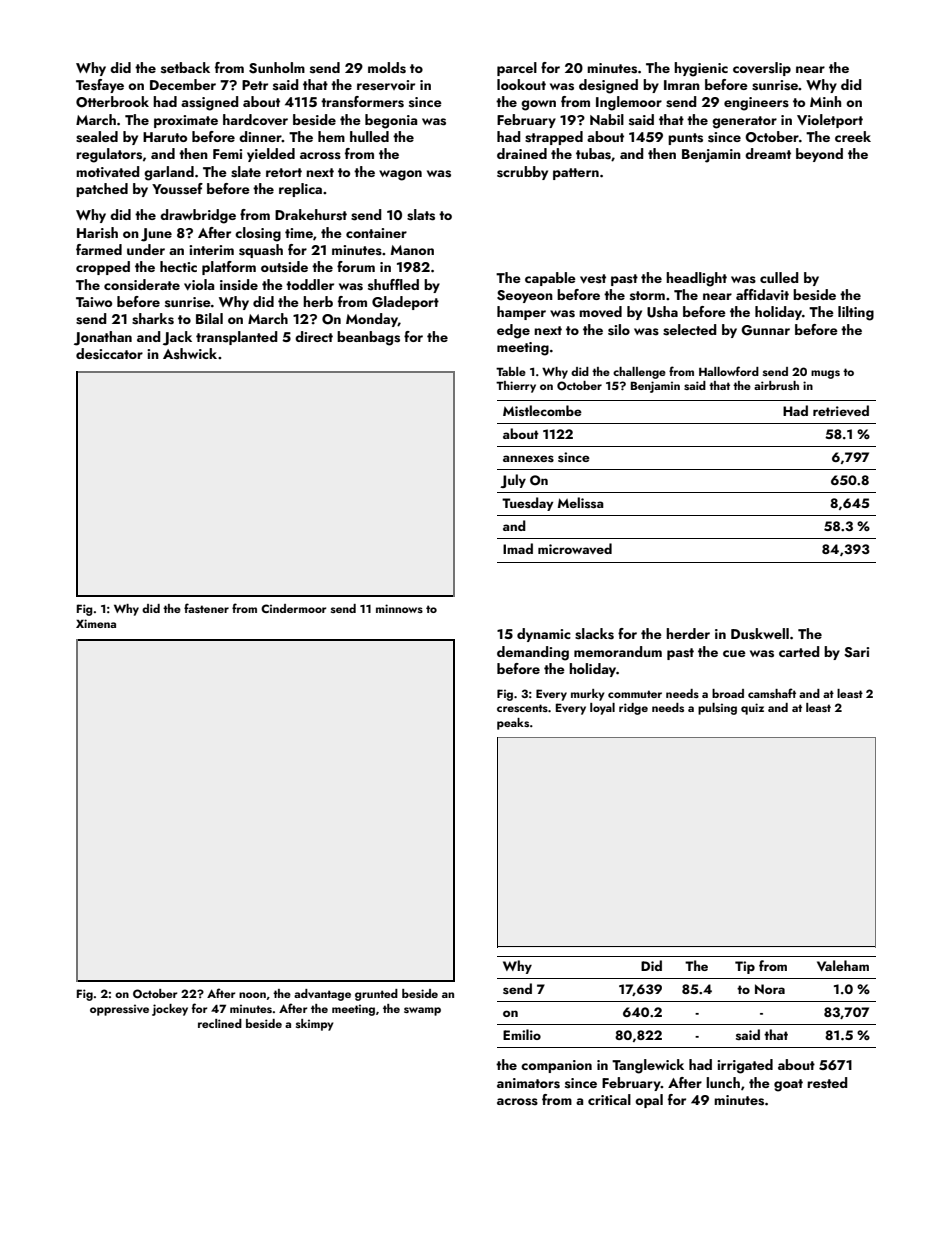  What do you see at coordinates (119, 1010) in the document?
I see `oppressive` at bounding box center [119, 1010].
